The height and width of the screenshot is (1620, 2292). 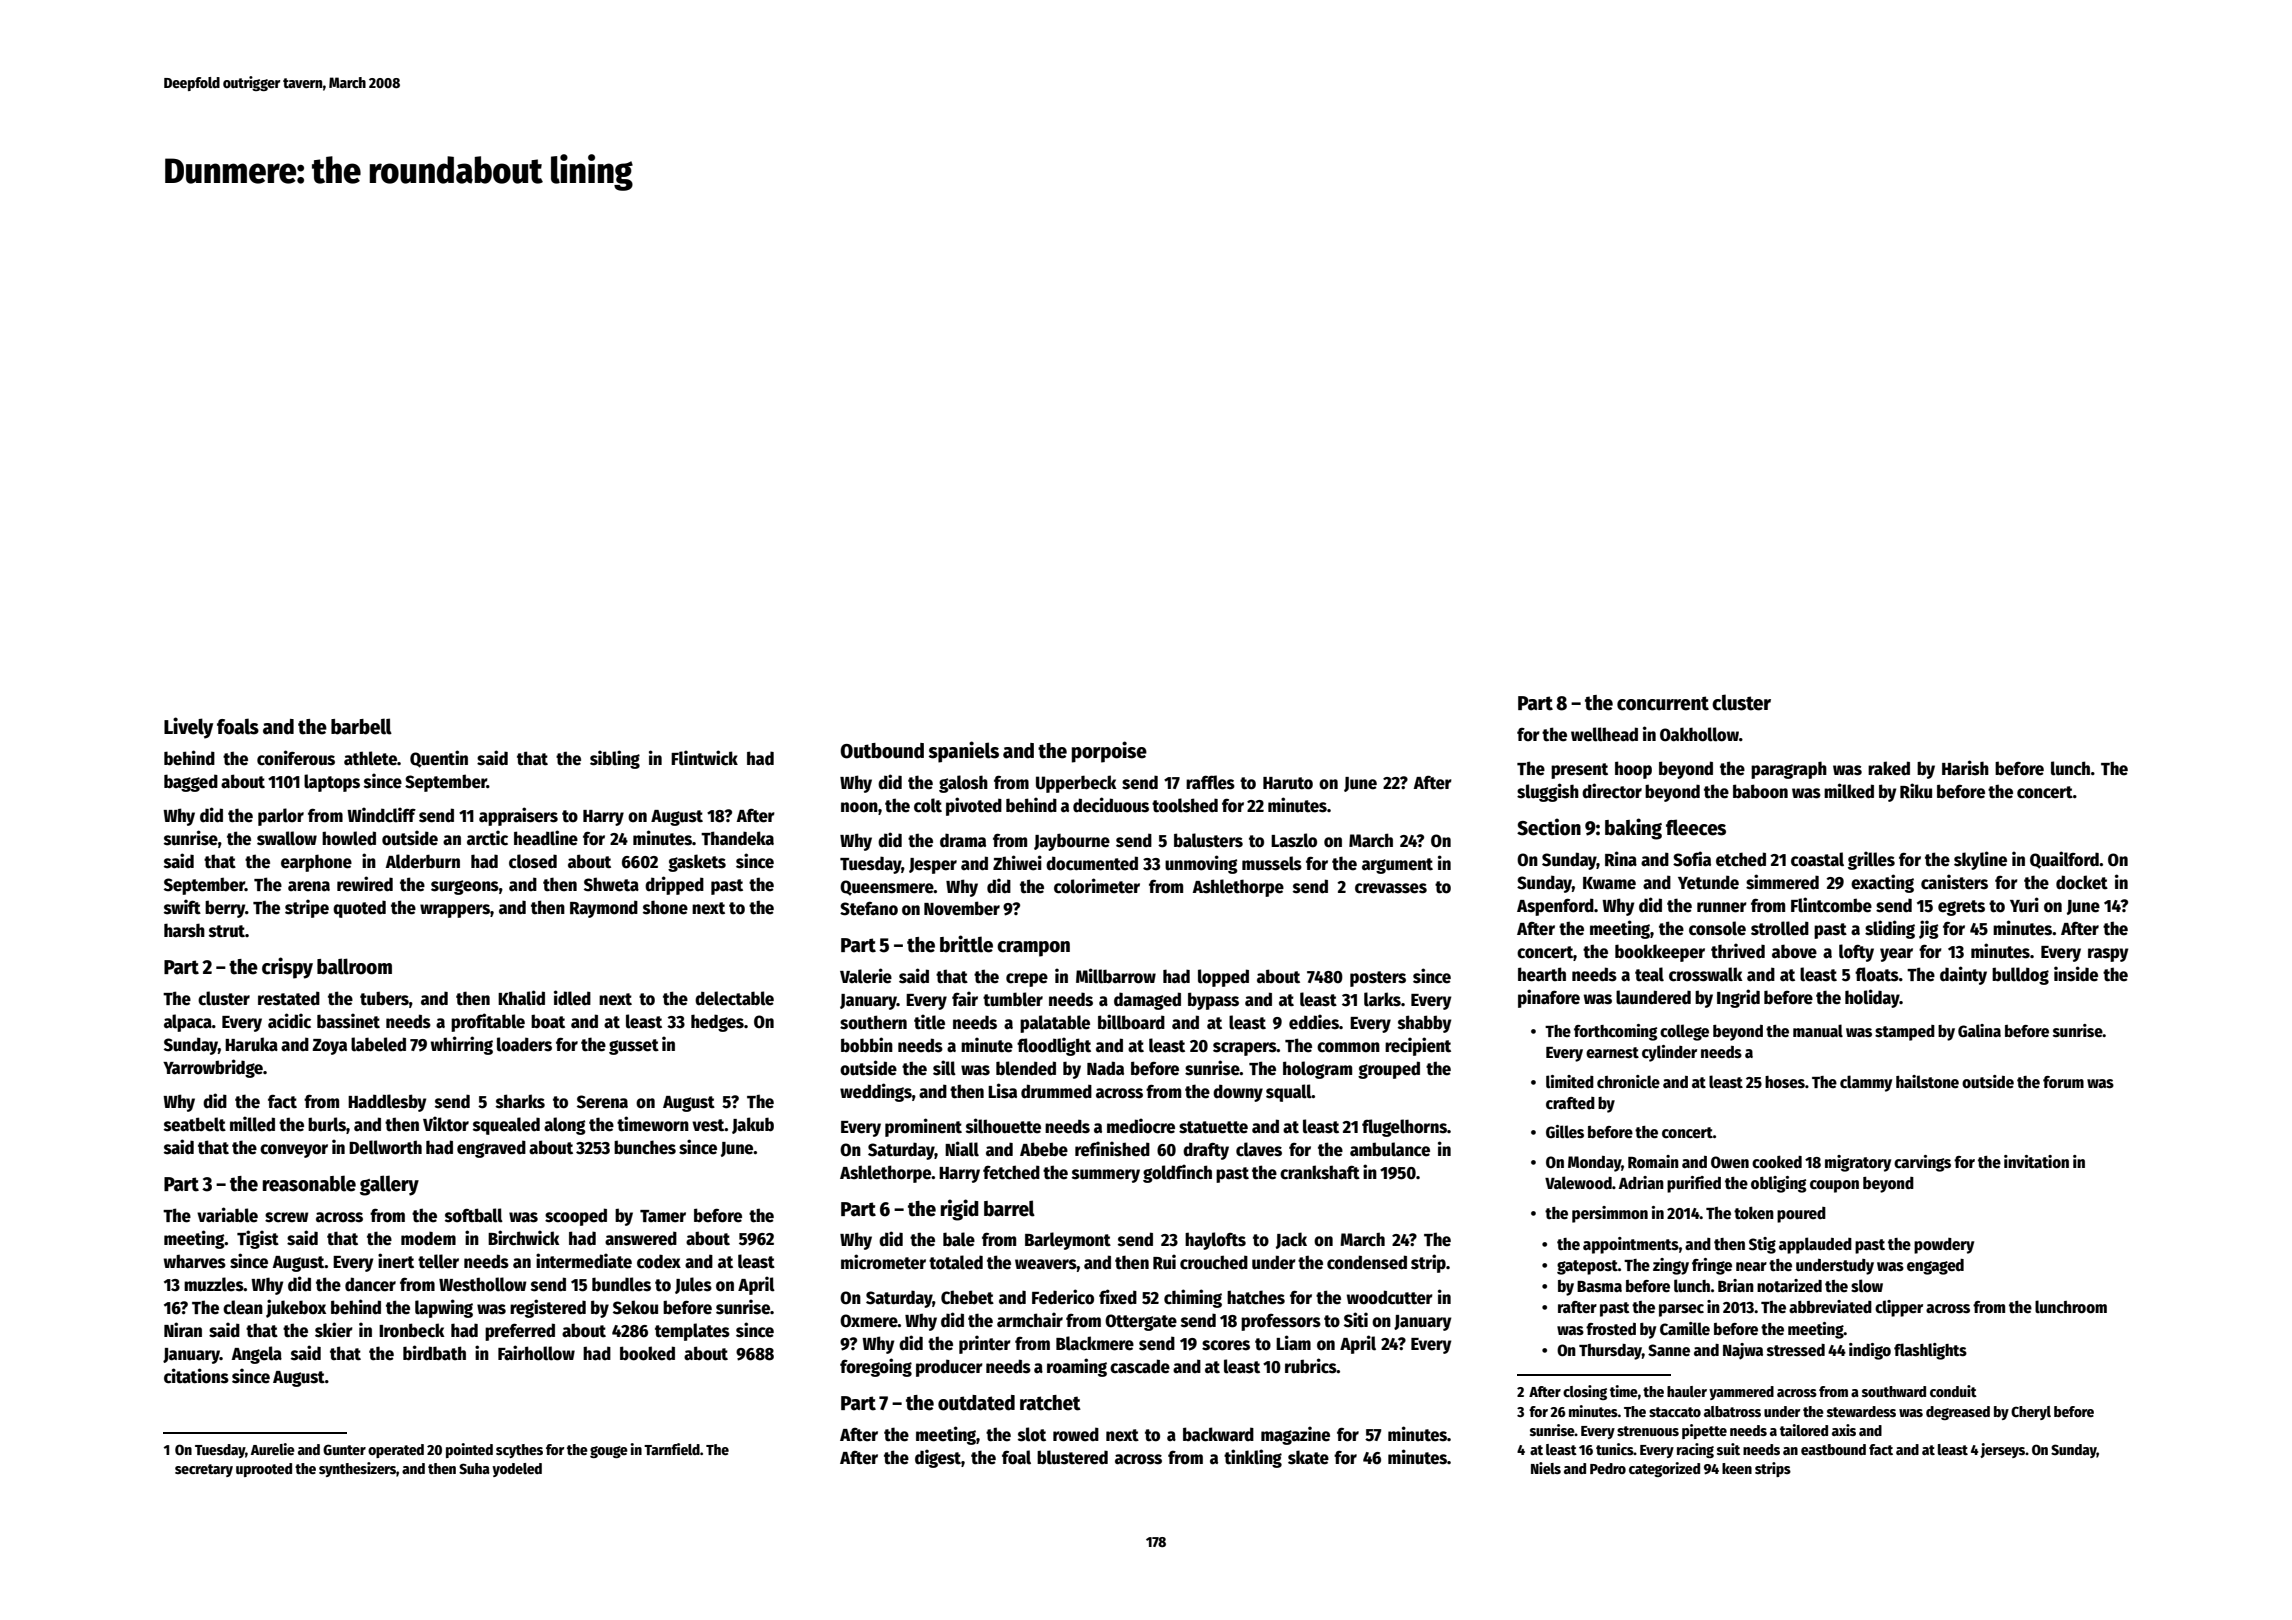 What do you see at coordinates (1177, 1173) in the screenshot?
I see `goldfinch` at bounding box center [1177, 1173].
